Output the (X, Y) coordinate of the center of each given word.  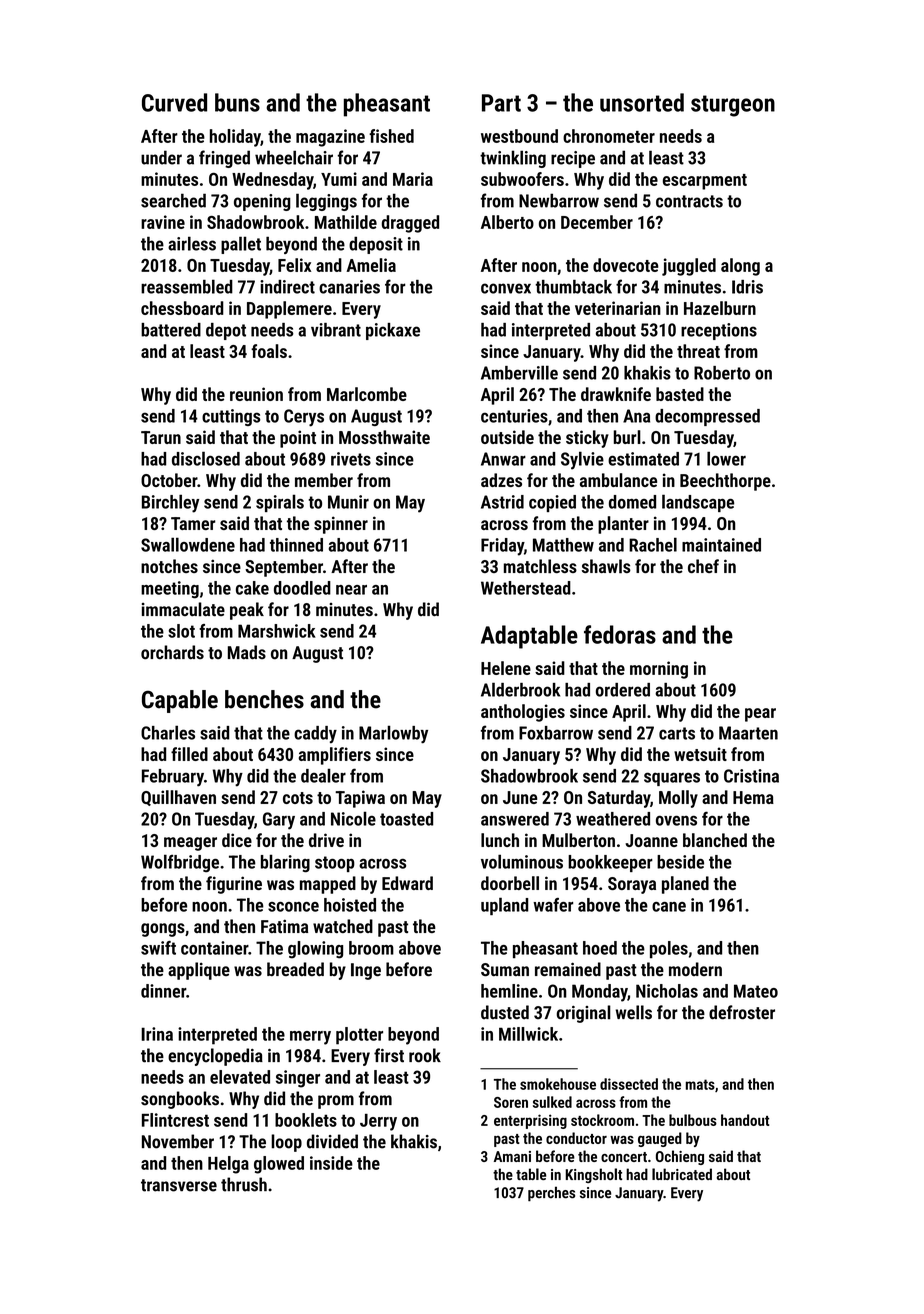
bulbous (693, 1120)
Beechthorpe (725, 482)
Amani (512, 1156)
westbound (519, 136)
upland (505, 906)
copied (552, 503)
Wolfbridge (180, 863)
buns (237, 102)
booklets (306, 1120)
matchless (540, 566)
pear (760, 715)
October (169, 480)
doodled (302, 588)
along (740, 267)
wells (634, 1012)
